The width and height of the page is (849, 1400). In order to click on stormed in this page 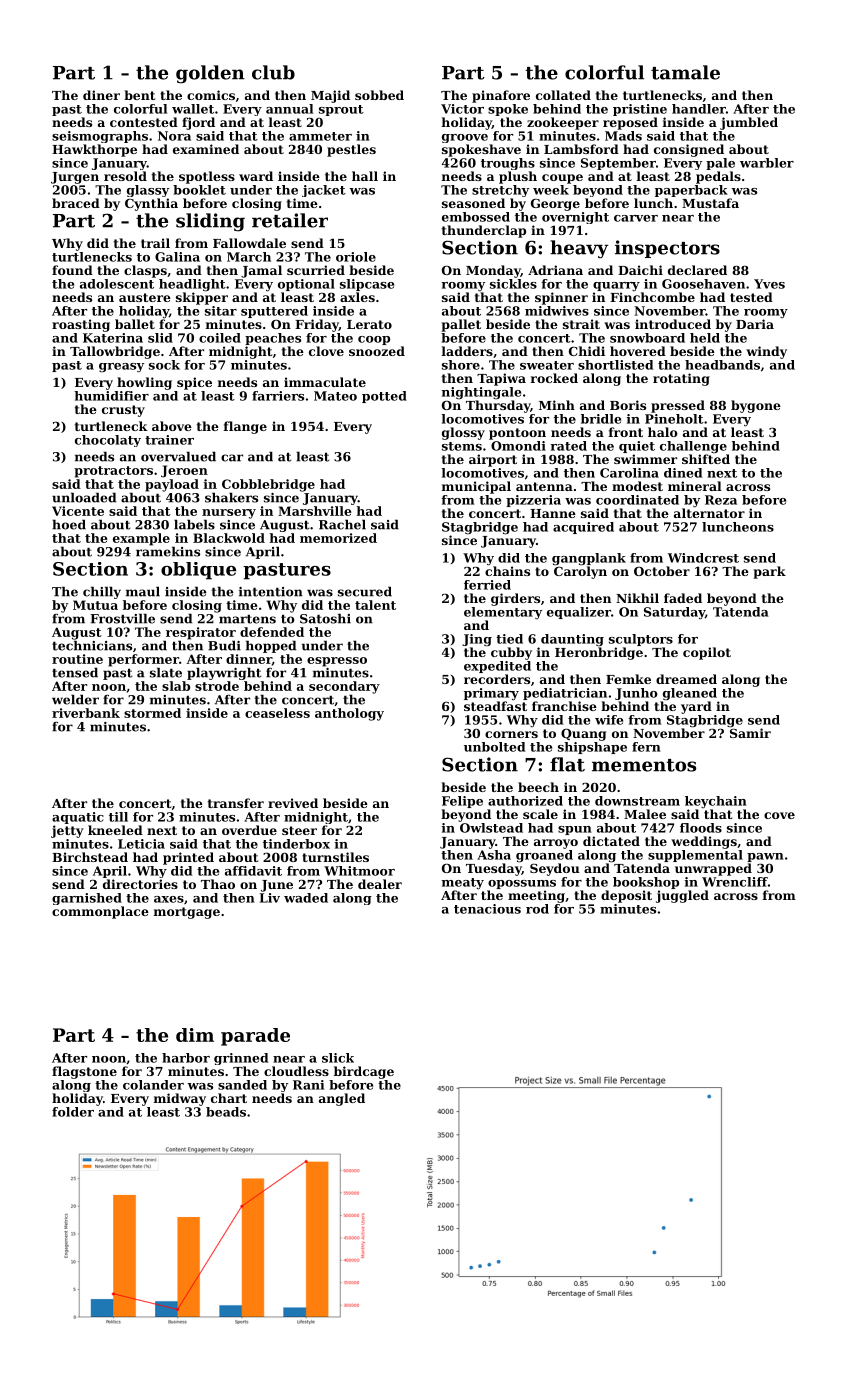, I will do `click(152, 713)`.
